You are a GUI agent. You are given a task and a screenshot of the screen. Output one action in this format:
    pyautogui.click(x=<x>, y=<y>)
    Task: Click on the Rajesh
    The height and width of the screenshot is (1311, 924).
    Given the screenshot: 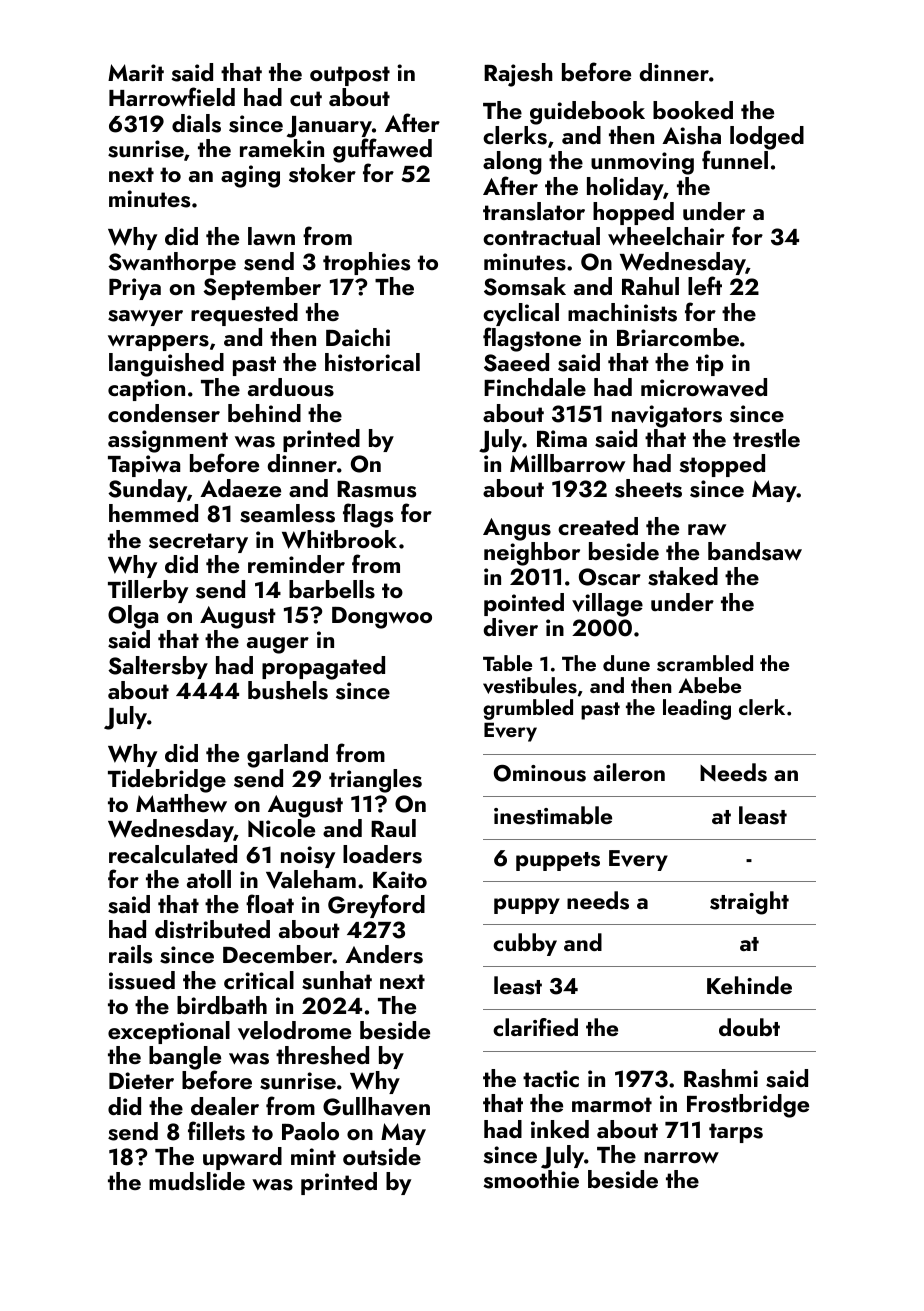 What is the action you would take?
    pyautogui.click(x=518, y=75)
